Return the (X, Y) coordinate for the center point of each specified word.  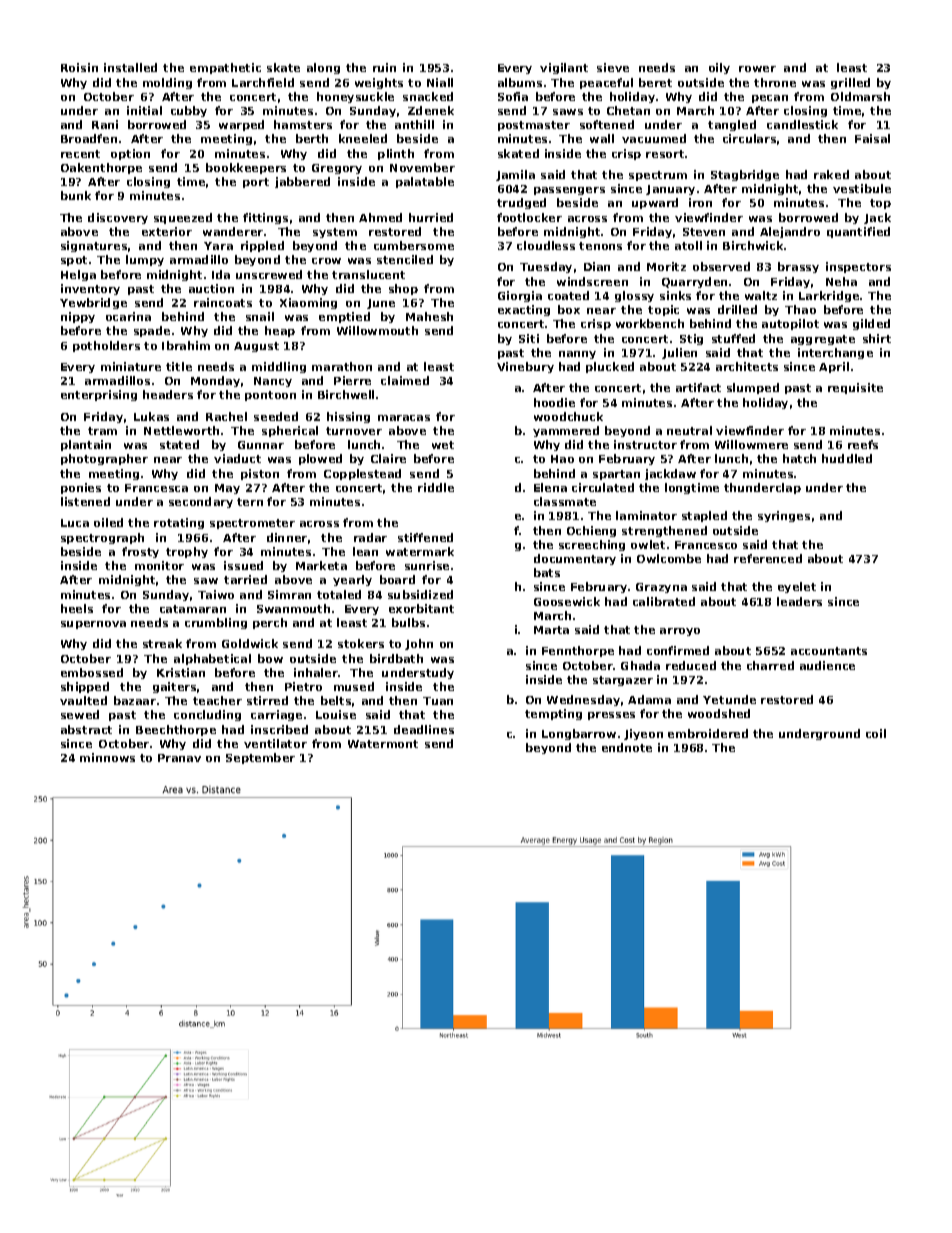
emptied (344, 317)
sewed (80, 714)
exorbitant (421, 608)
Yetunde (729, 699)
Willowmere (751, 444)
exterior (167, 231)
